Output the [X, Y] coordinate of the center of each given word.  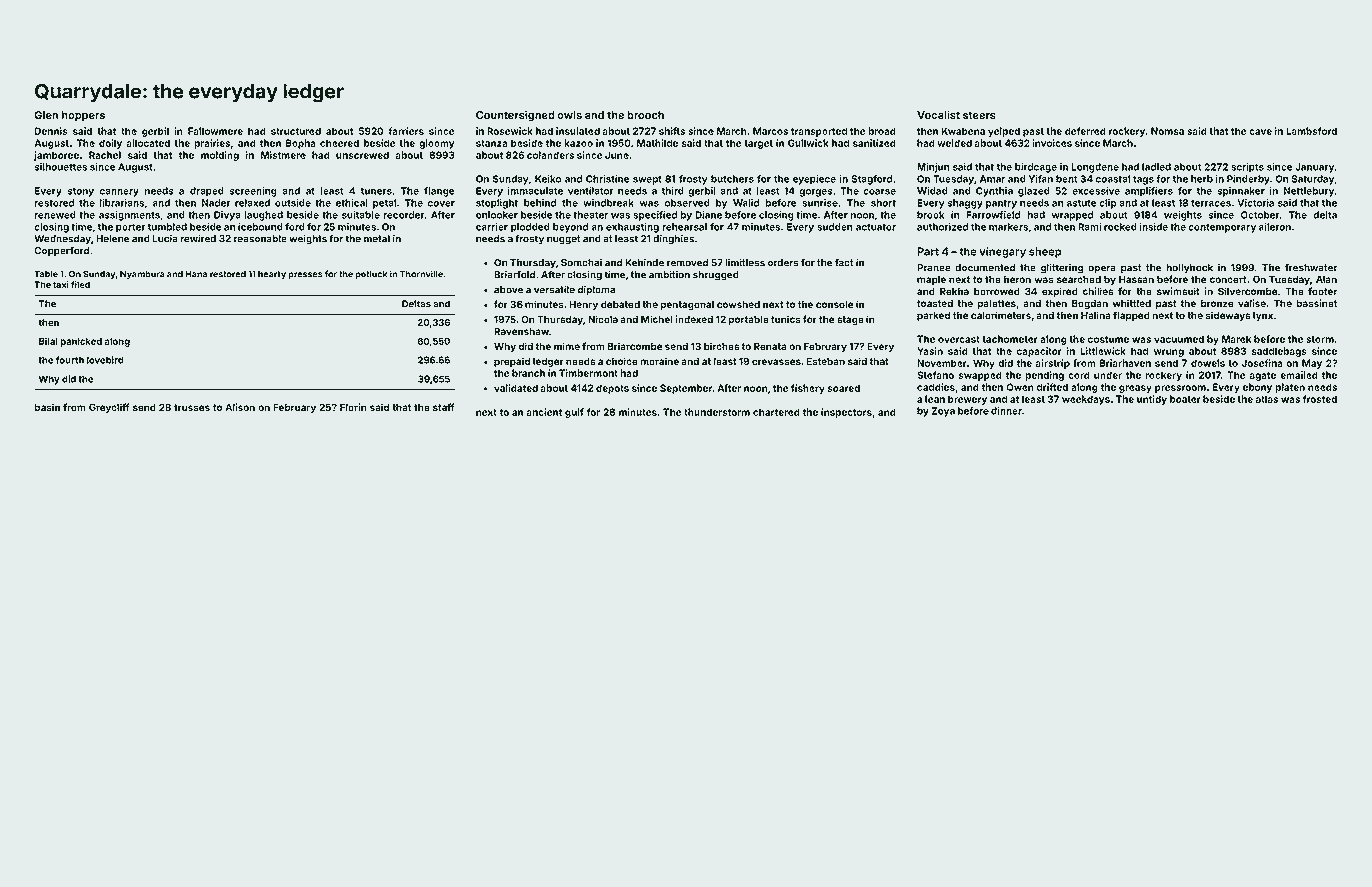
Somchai [581, 263]
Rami [1089, 227]
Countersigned [515, 116]
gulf [574, 413]
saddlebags [1279, 352]
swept [647, 180]
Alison [240, 407]
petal [384, 204]
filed [80, 284]
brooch [645, 115]
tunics [786, 319]
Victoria [1255, 203]
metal [377, 239]
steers [979, 115]
